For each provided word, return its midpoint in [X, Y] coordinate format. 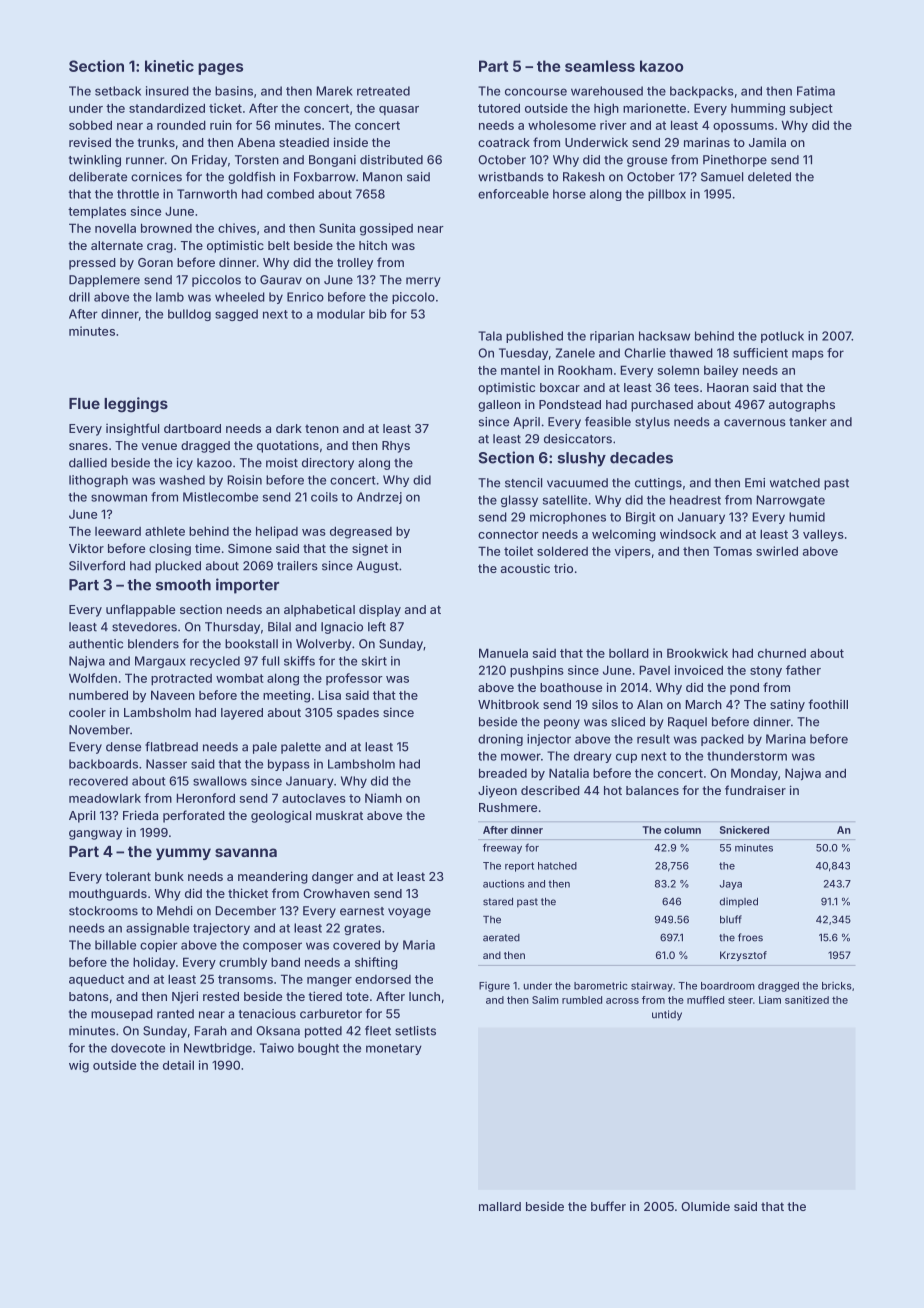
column [682, 830]
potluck [782, 337]
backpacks [702, 92]
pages [220, 69]
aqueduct [96, 981]
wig [79, 1066]
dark [289, 428]
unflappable [140, 610]
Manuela [503, 653]
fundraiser [755, 790]
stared [498, 902]
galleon [499, 406]
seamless [600, 66]
